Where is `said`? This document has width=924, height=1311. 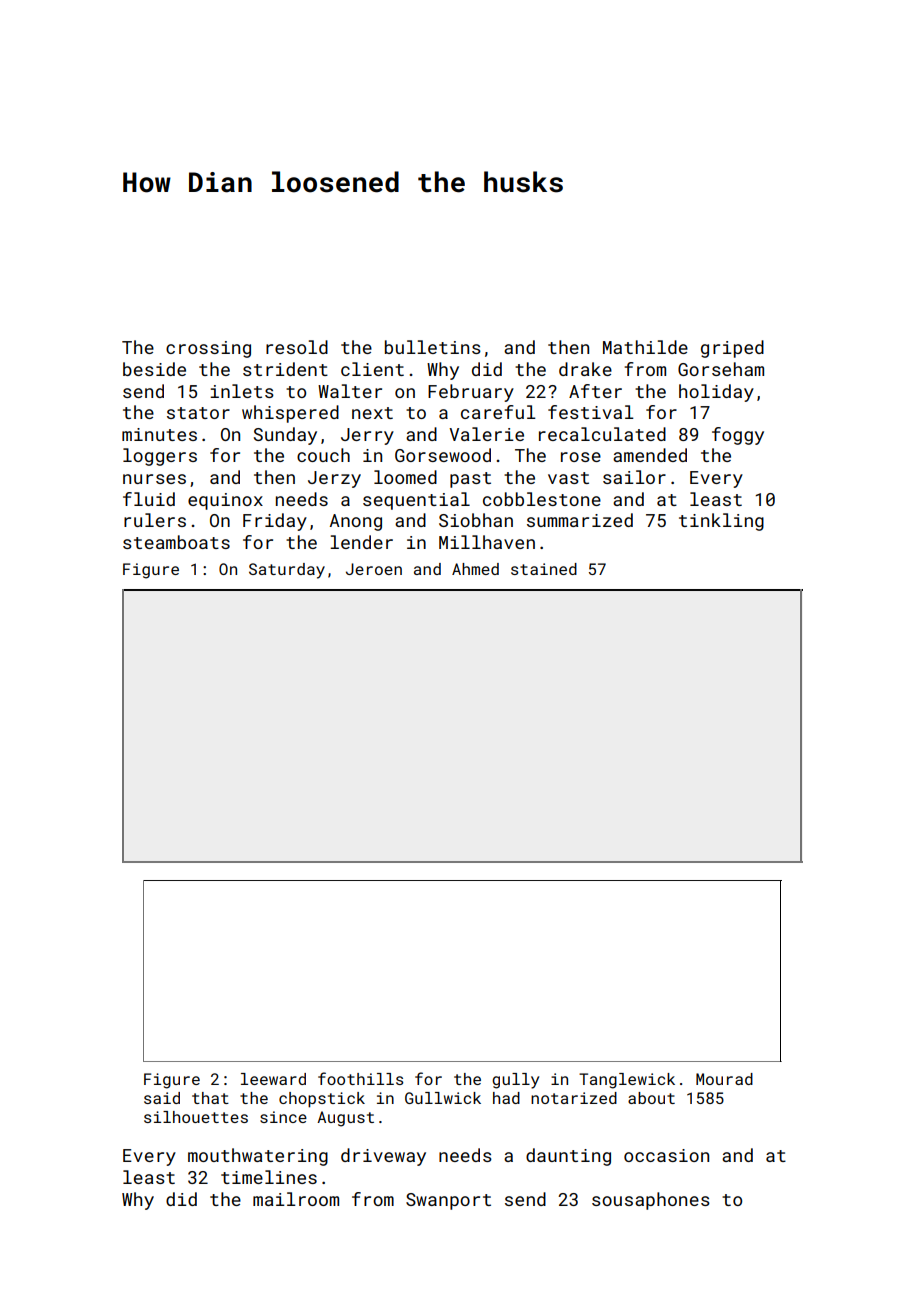 said is located at coordinates (162, 1098).
